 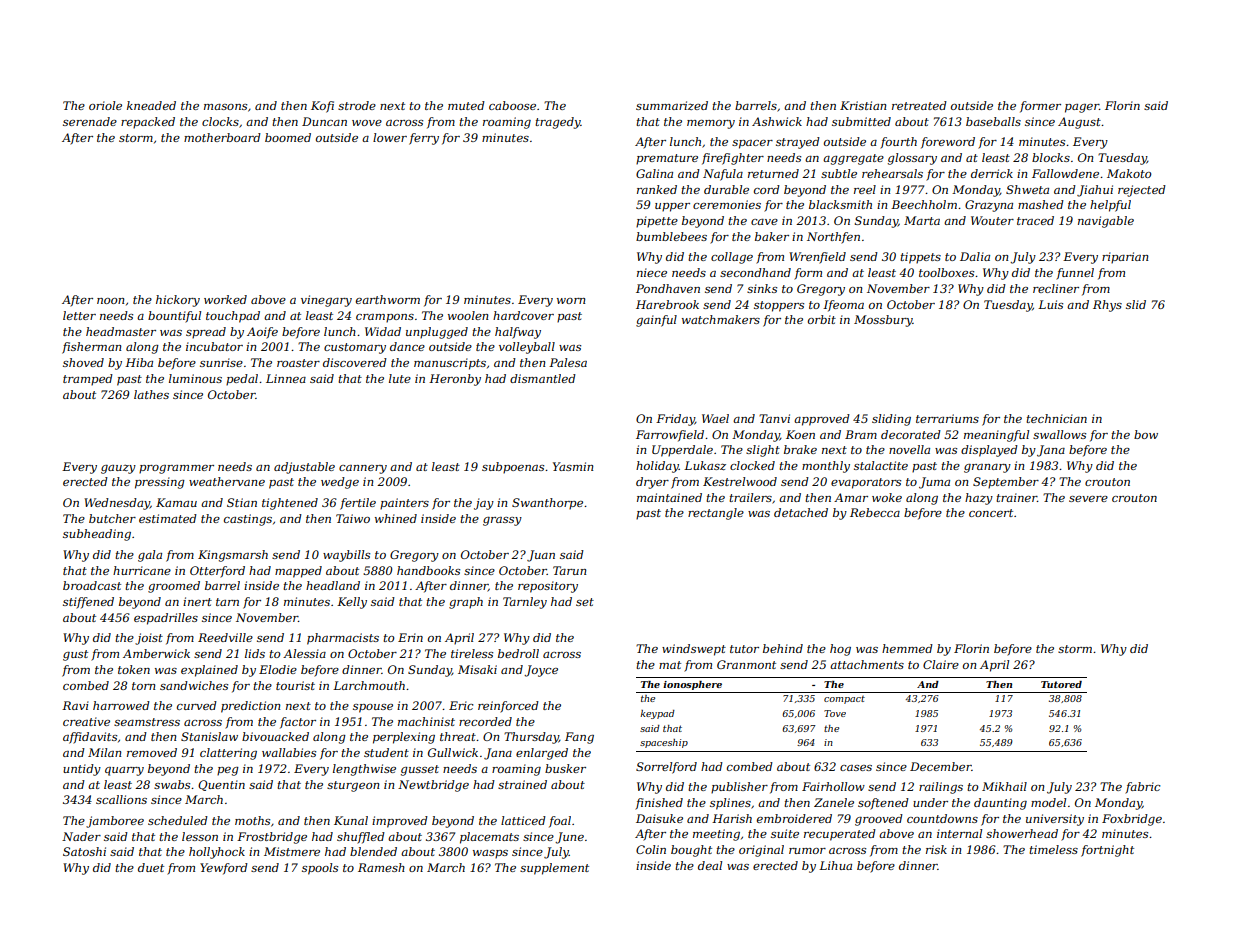 What do you see at coordinates (675, 420) in the page?
I see `Friday` at bounding box center [675, 420].
